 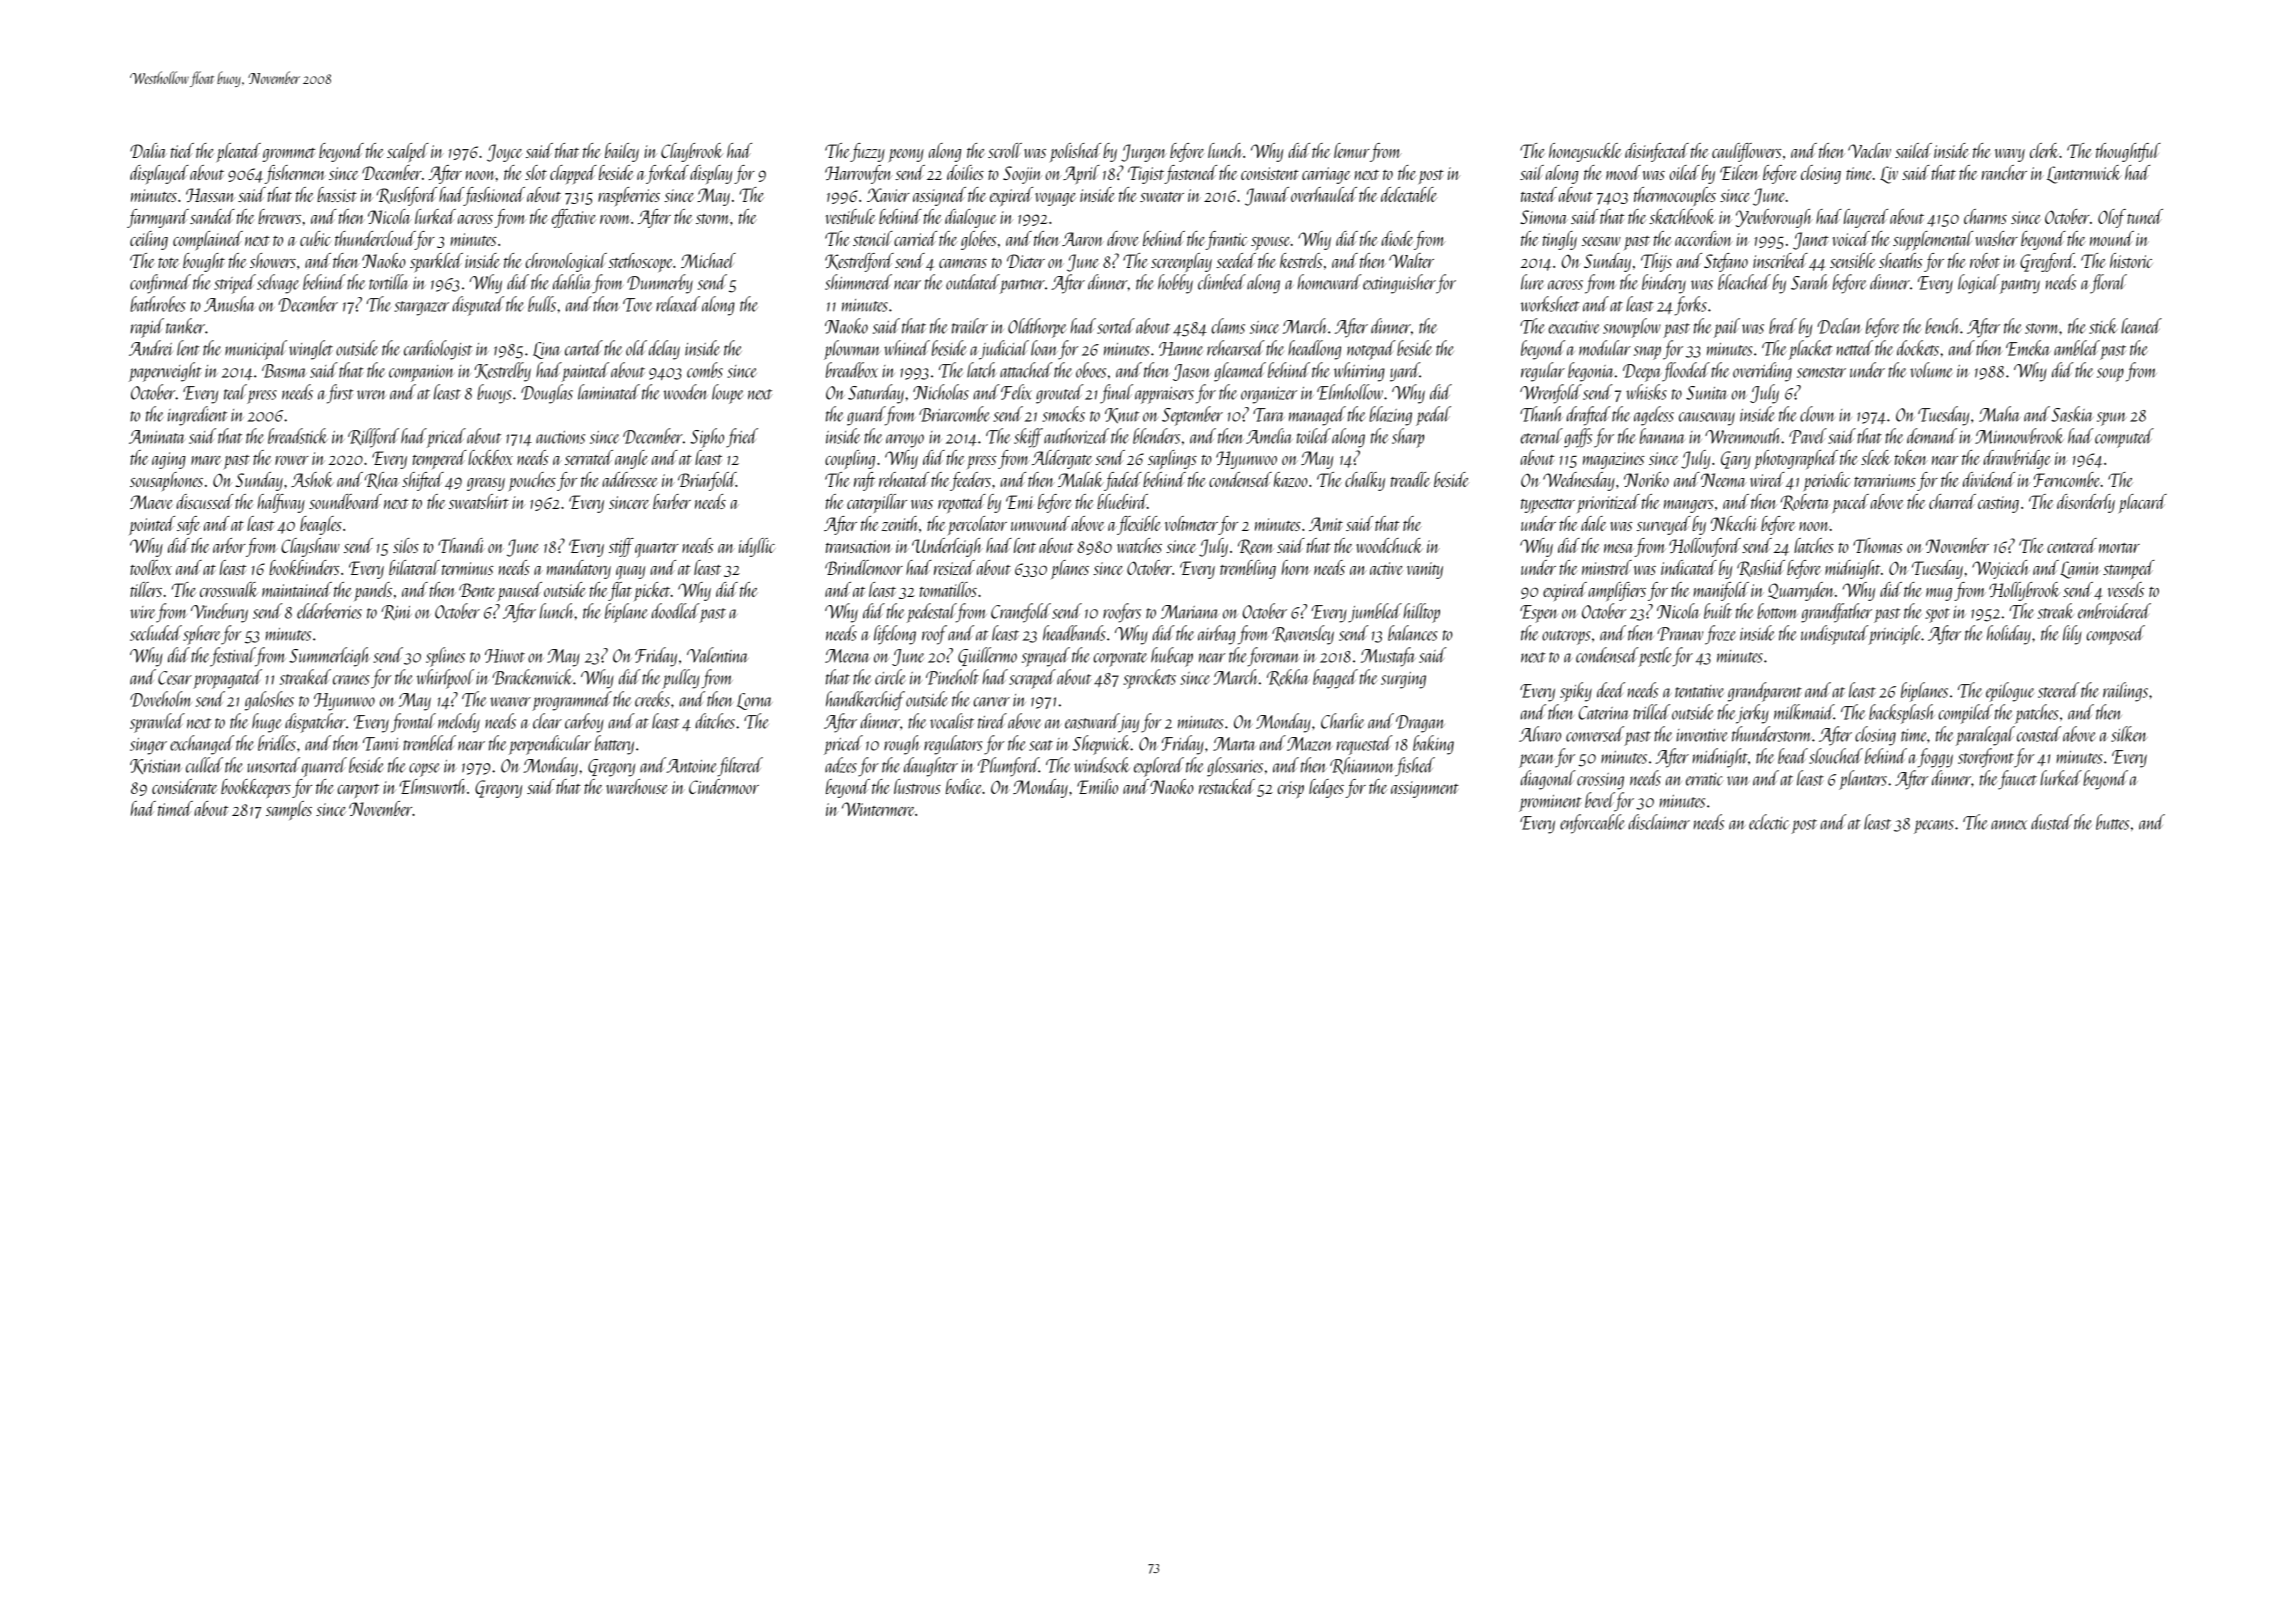 I want to click on carriage, so click(x=1326, y=175).
